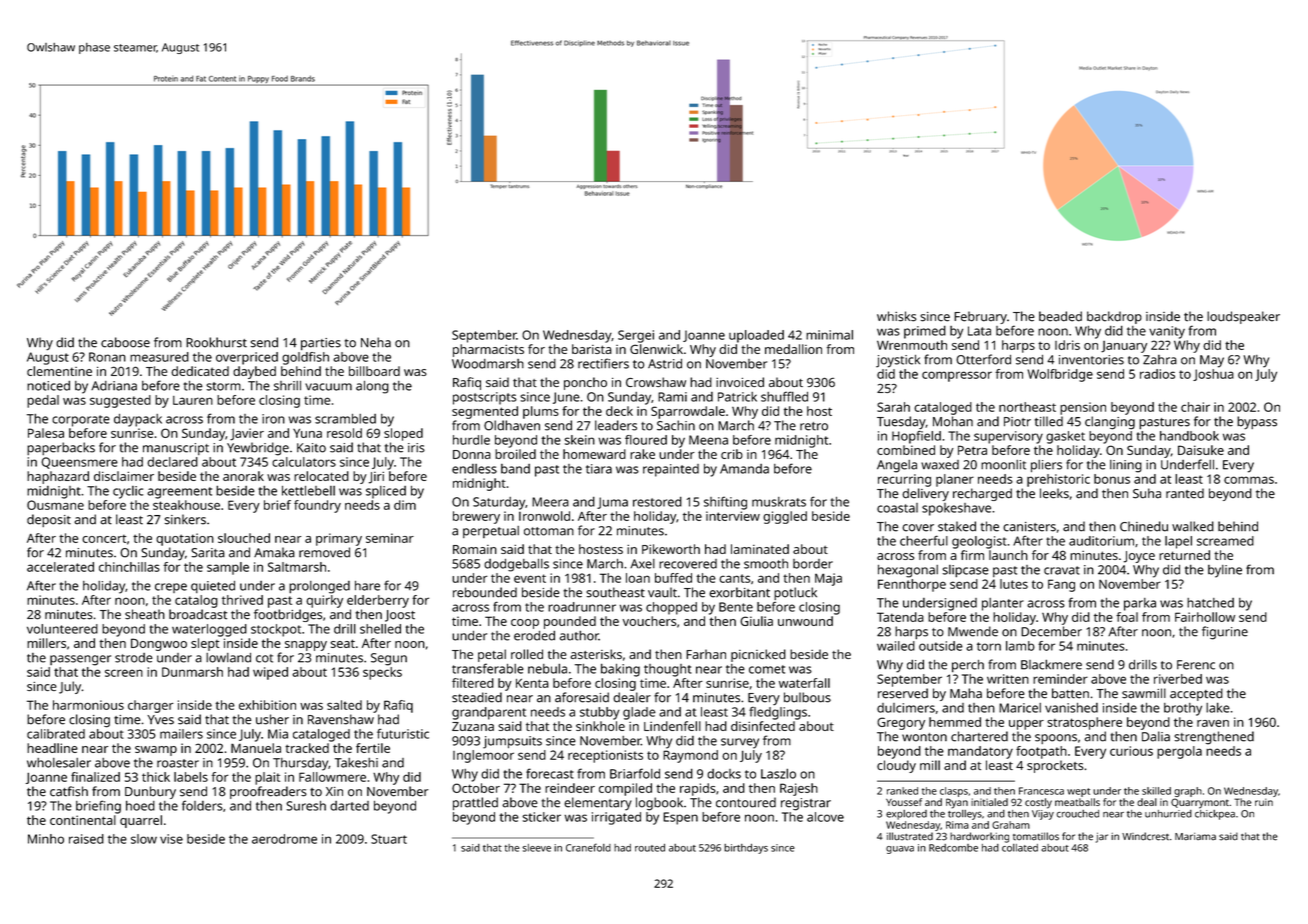 The height and width of the page is (924, 1308). What do you see at coordinates (912, 585) in the page?
I see `Fennthorpe` at bounding box center [912, 585].
